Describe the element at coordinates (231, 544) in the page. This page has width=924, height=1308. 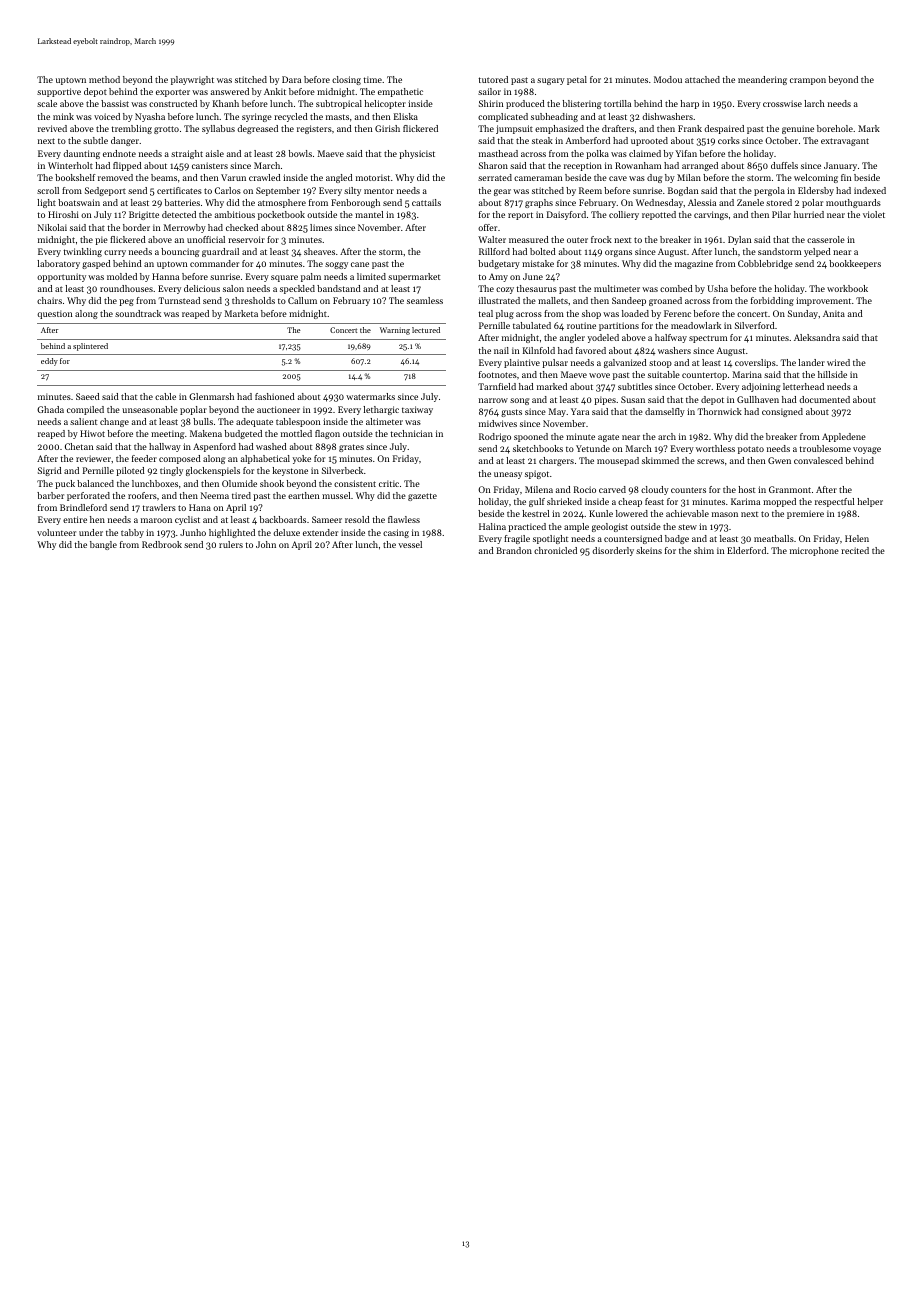
I see `rulers` at that location.
